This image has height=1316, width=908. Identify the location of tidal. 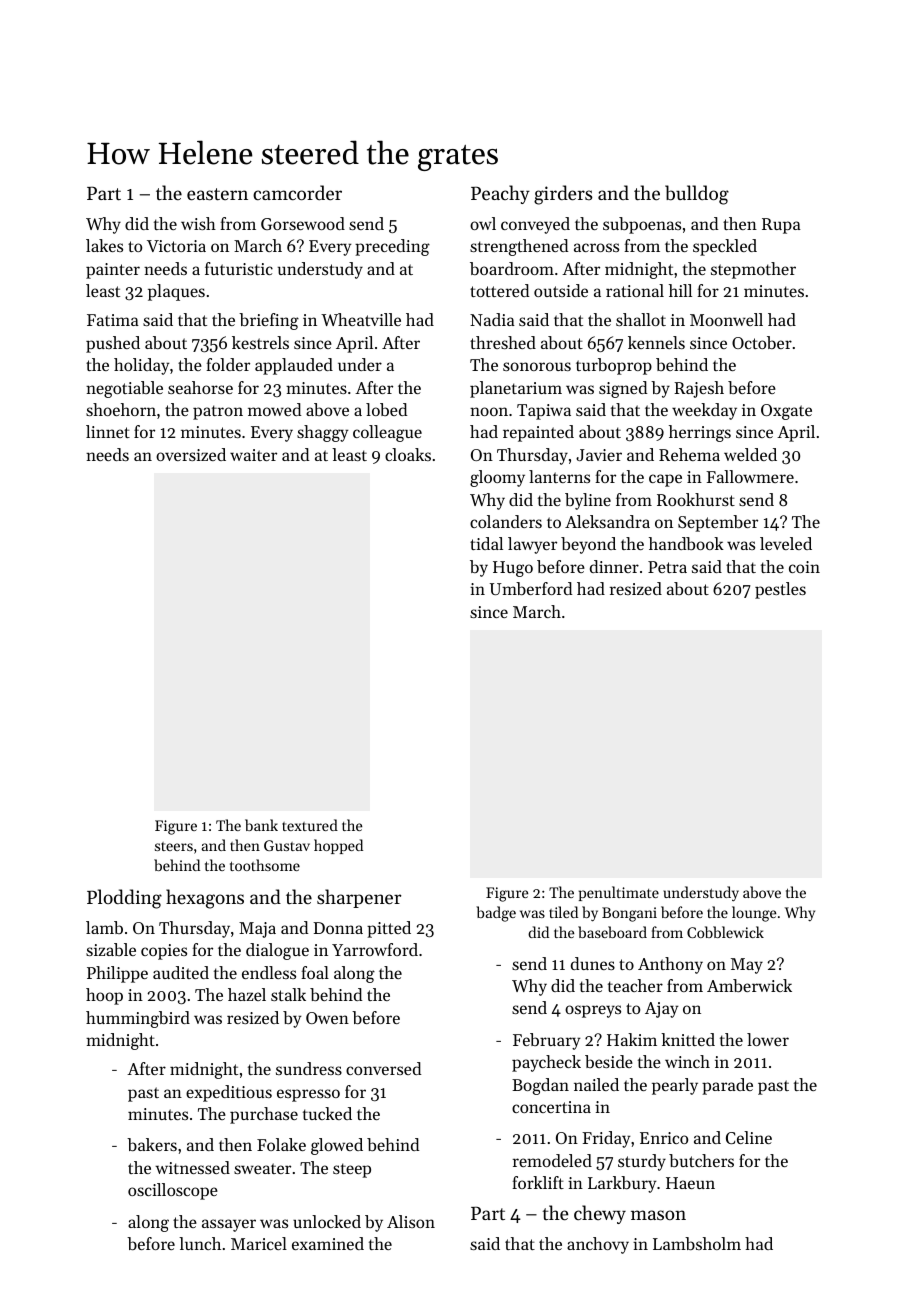
(486, 543).
